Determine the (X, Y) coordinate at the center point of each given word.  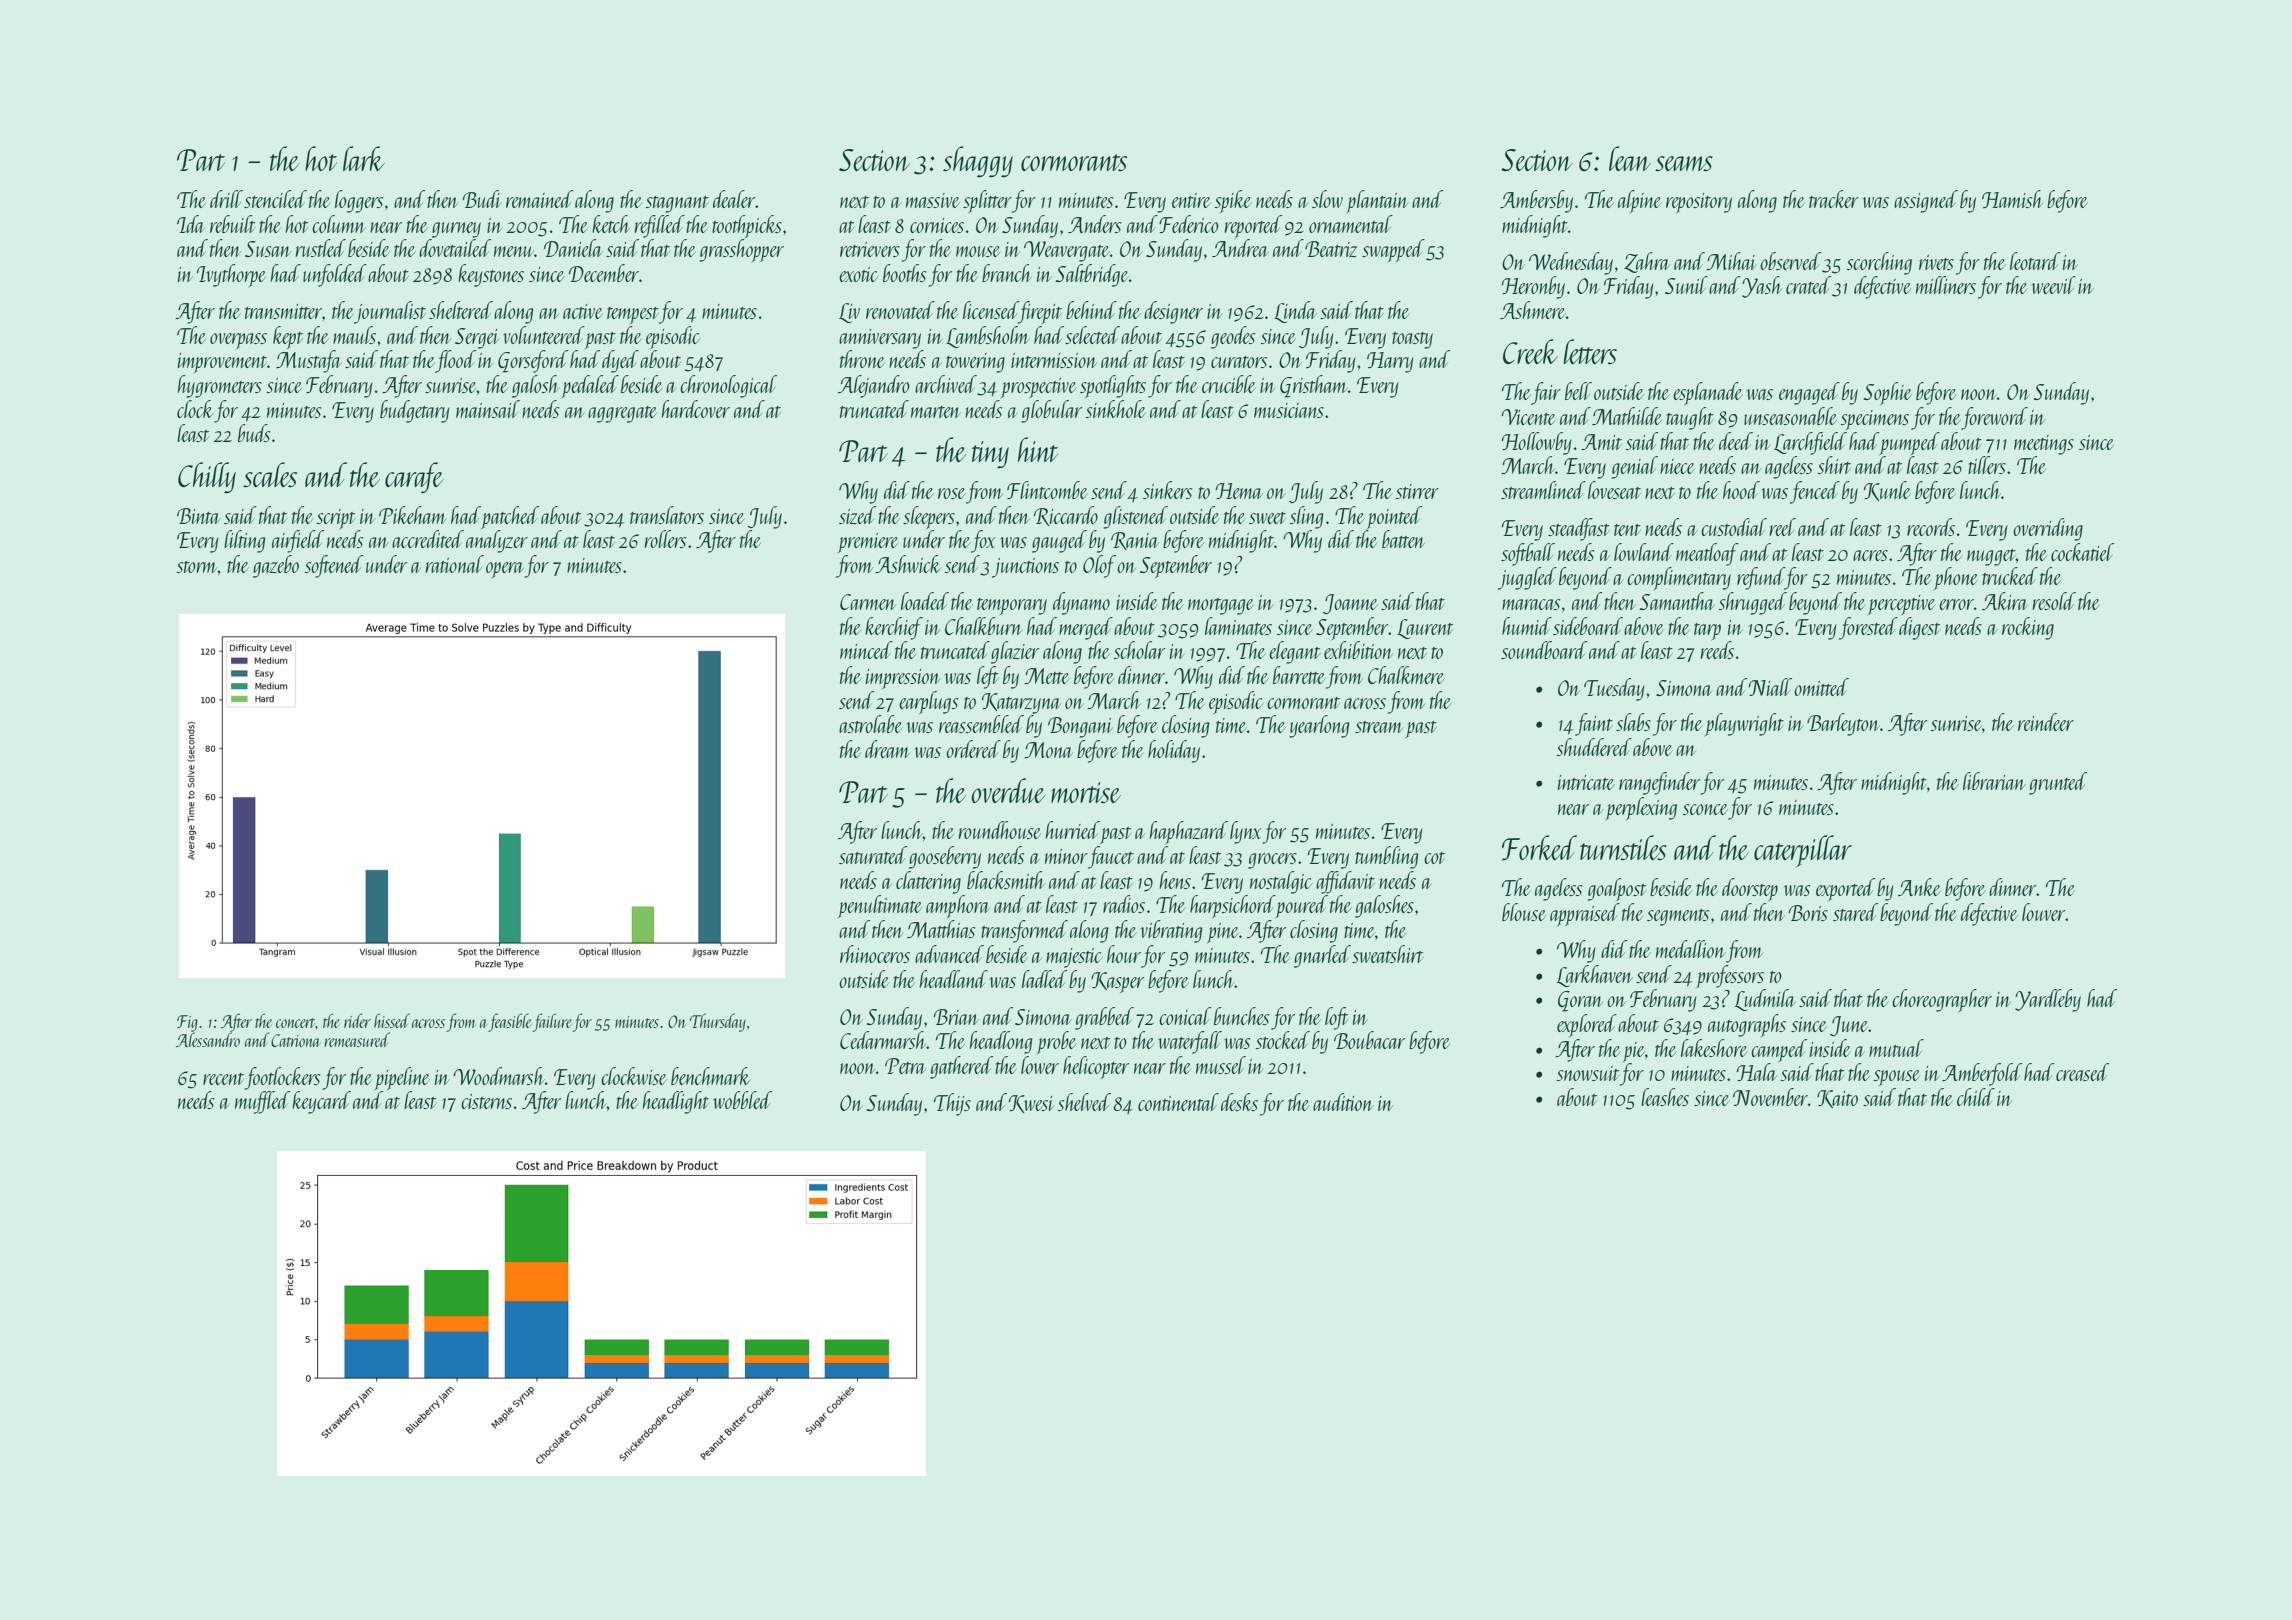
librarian (1994, 781)
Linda (1295, 312)
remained (539, 199)
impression (903, 679)
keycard (321, 1102)
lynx (1246, 832)
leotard (2035, 261)
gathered (961, 1067)
